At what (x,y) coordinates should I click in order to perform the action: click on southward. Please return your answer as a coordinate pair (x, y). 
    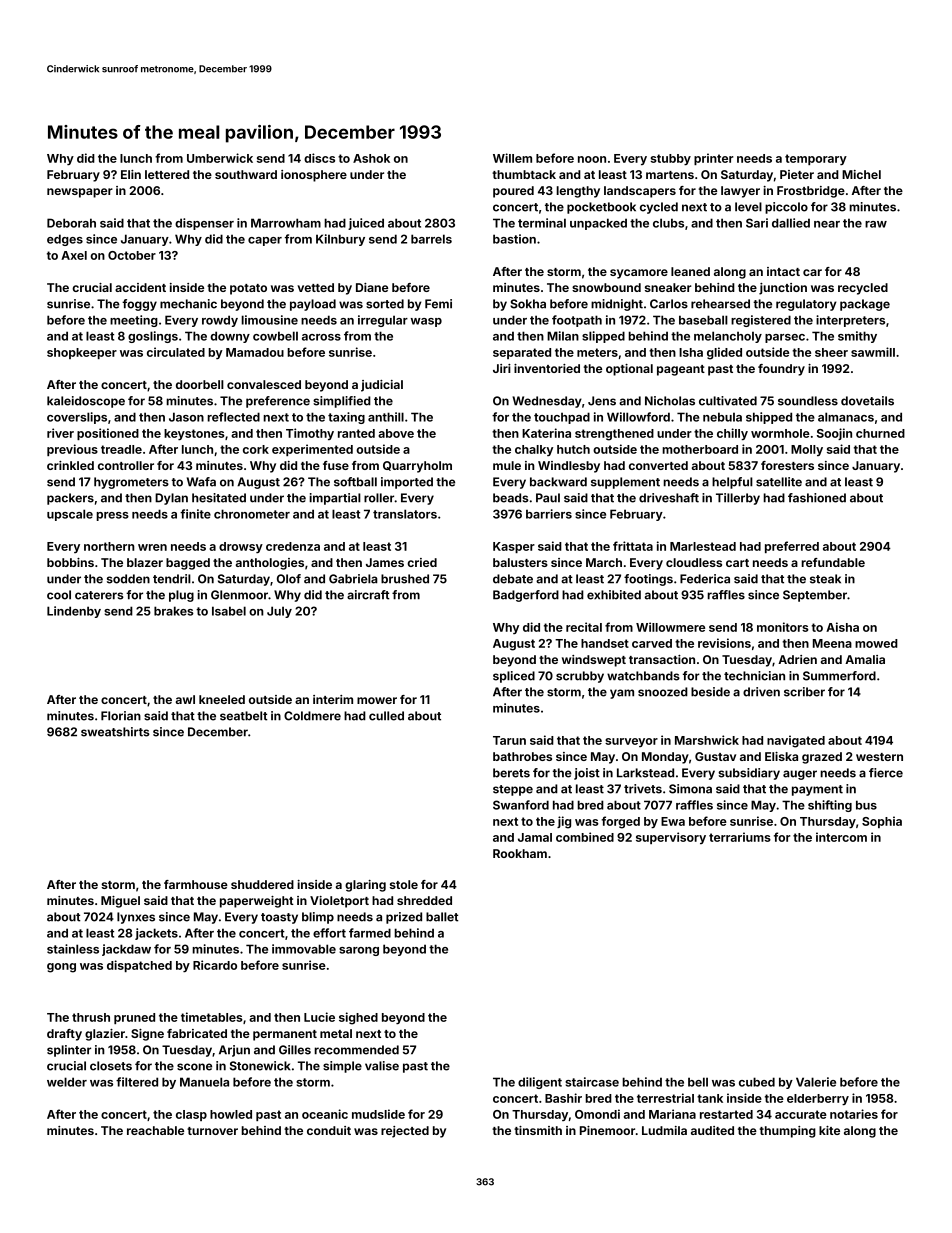
    Looking at the image, I should click on (246, 174).
